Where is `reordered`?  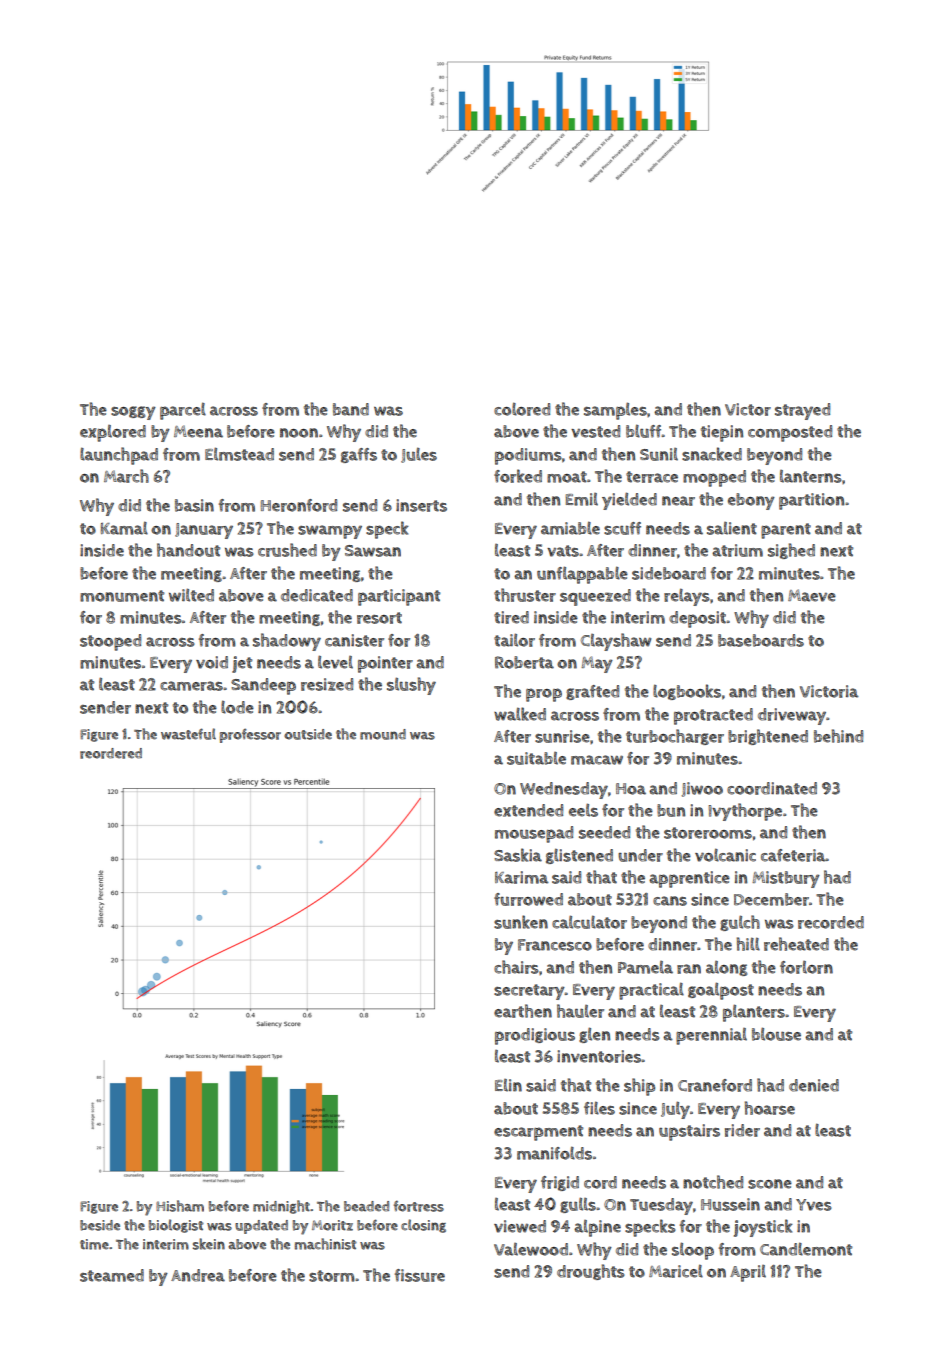 reordered is located at coordinates (111, 753).
